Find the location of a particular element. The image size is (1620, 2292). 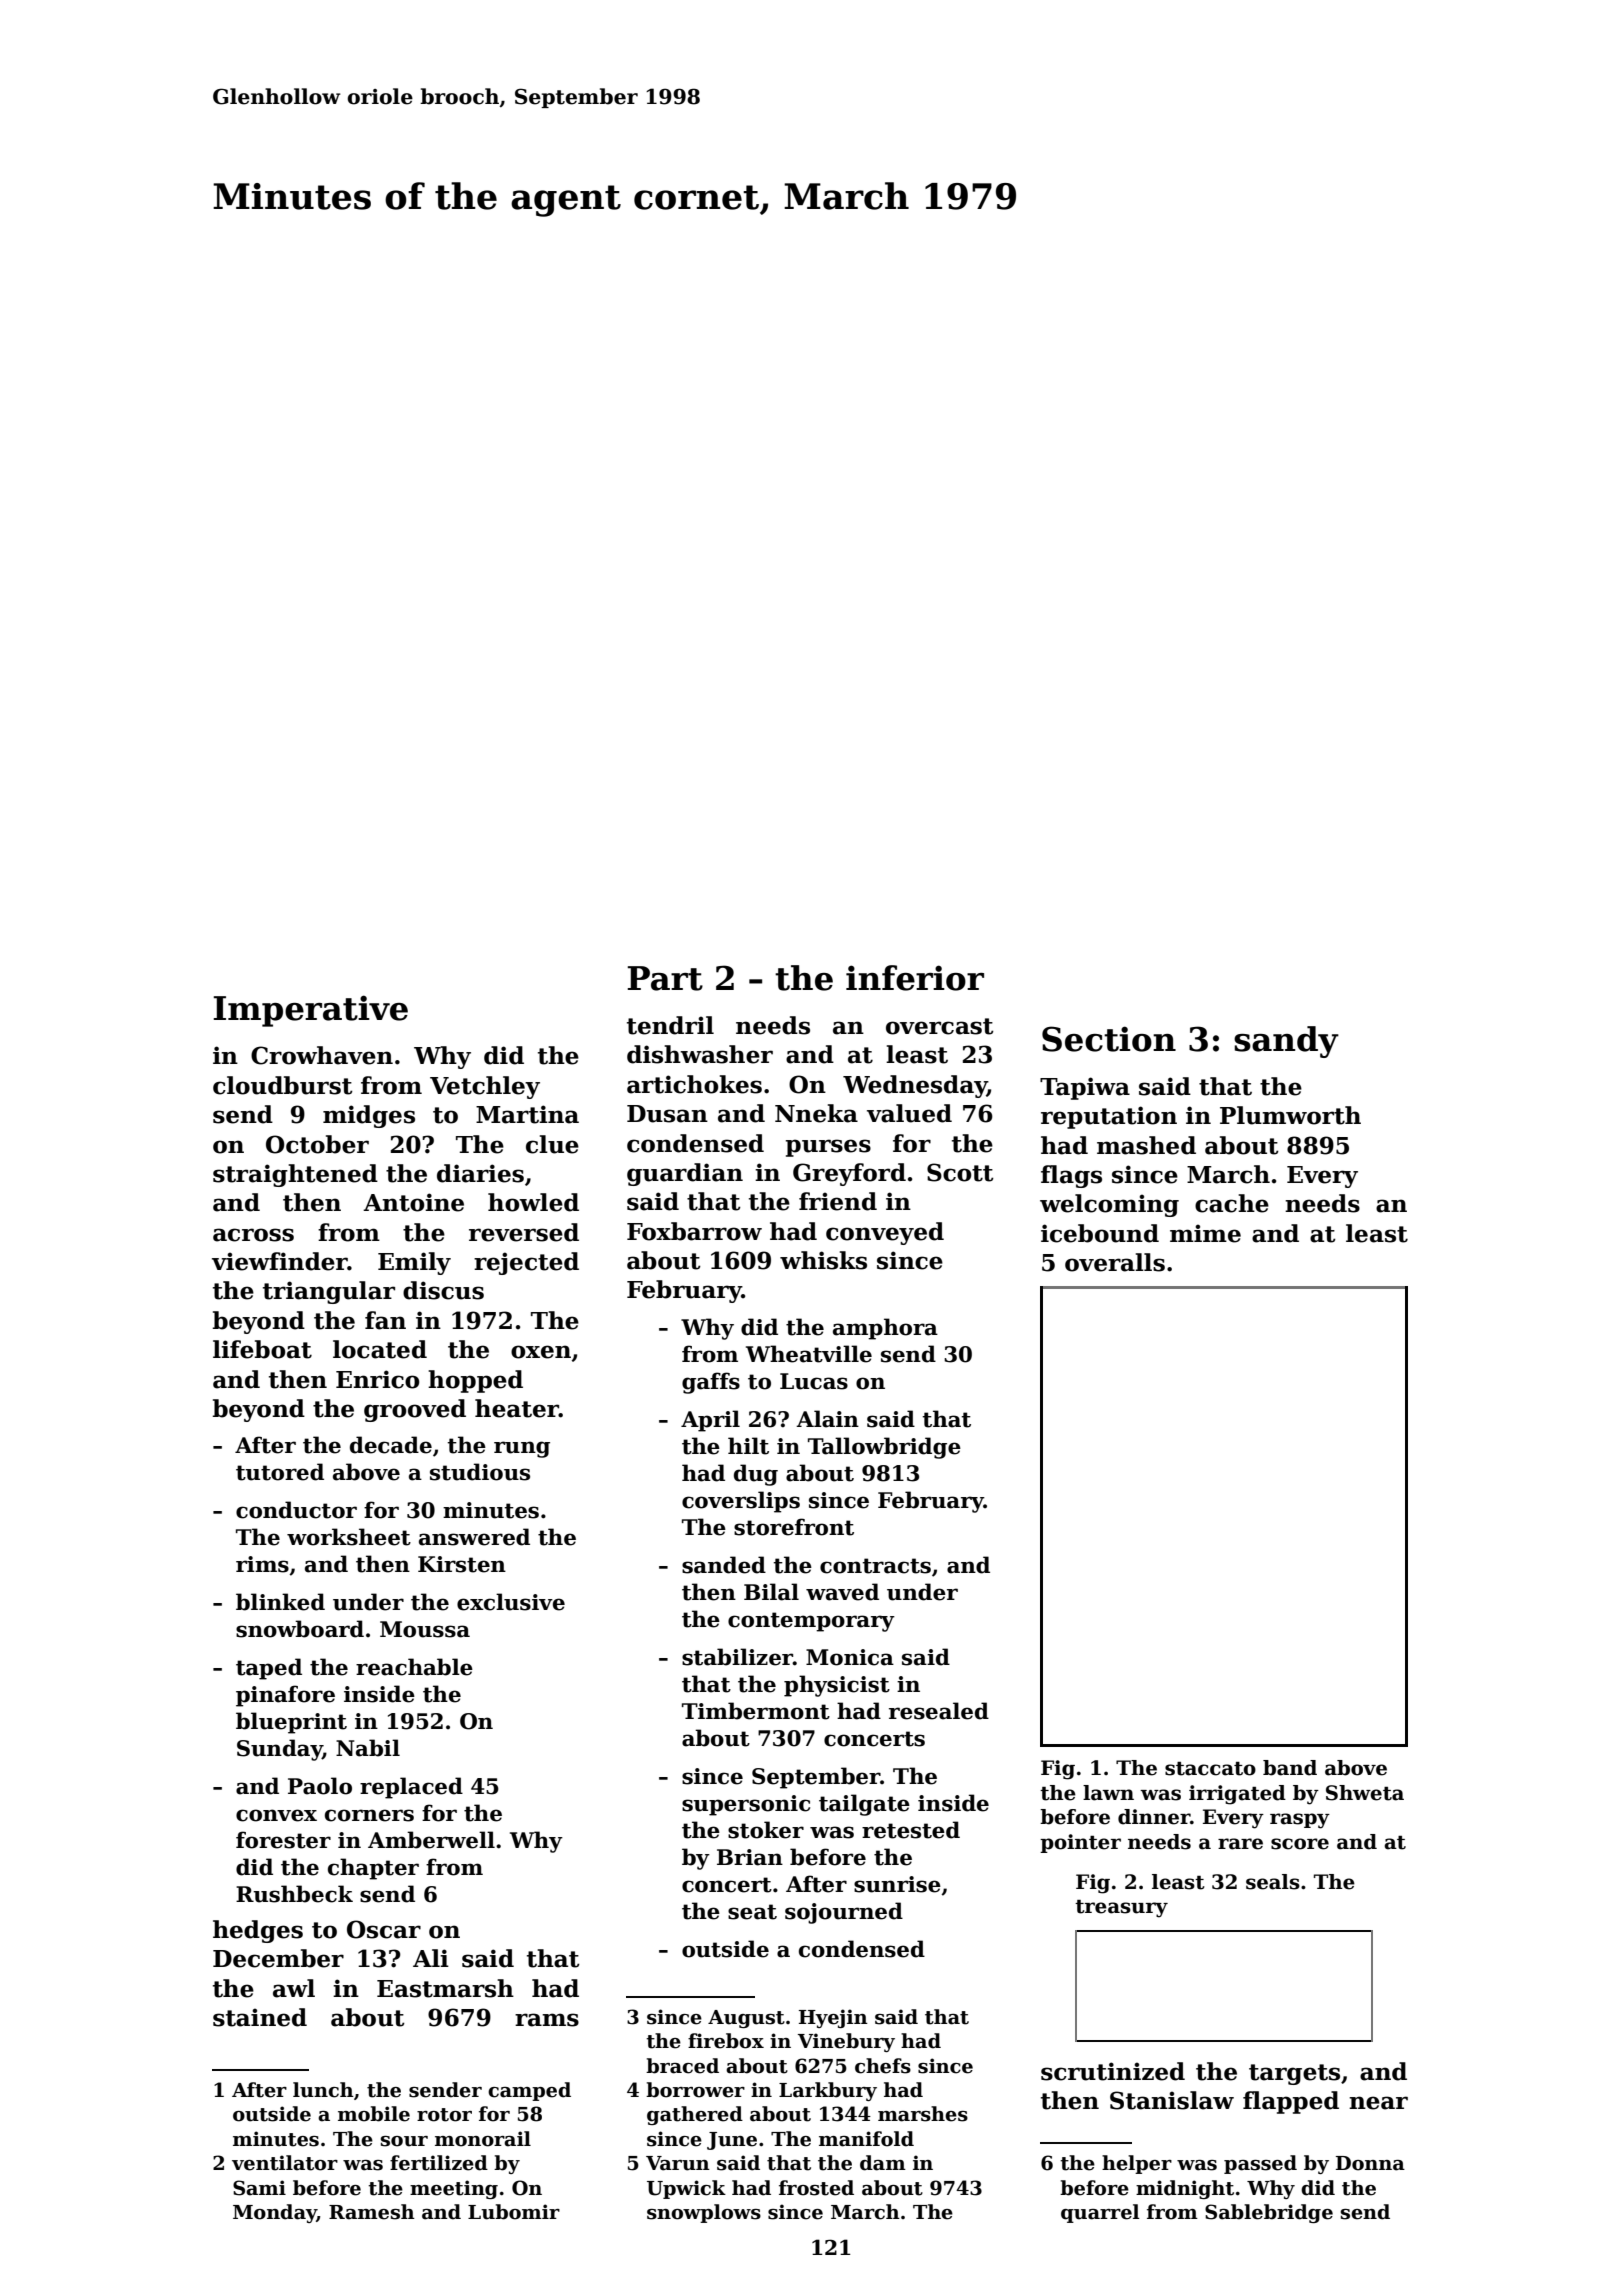

sandy is located at coordinates (1286, 1042).
